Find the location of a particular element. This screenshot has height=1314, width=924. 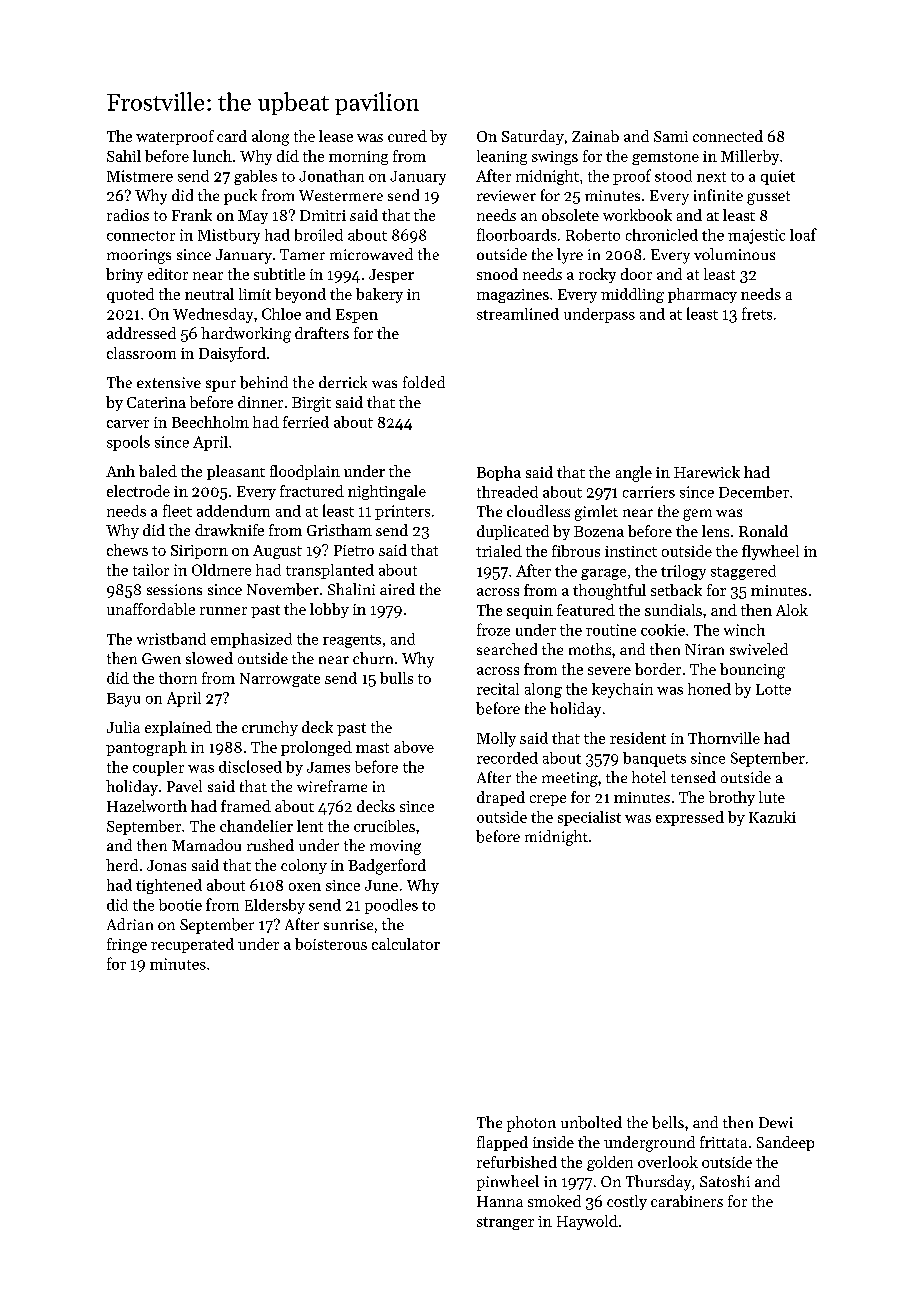

voluminous is located at coordinates (734, 254).
